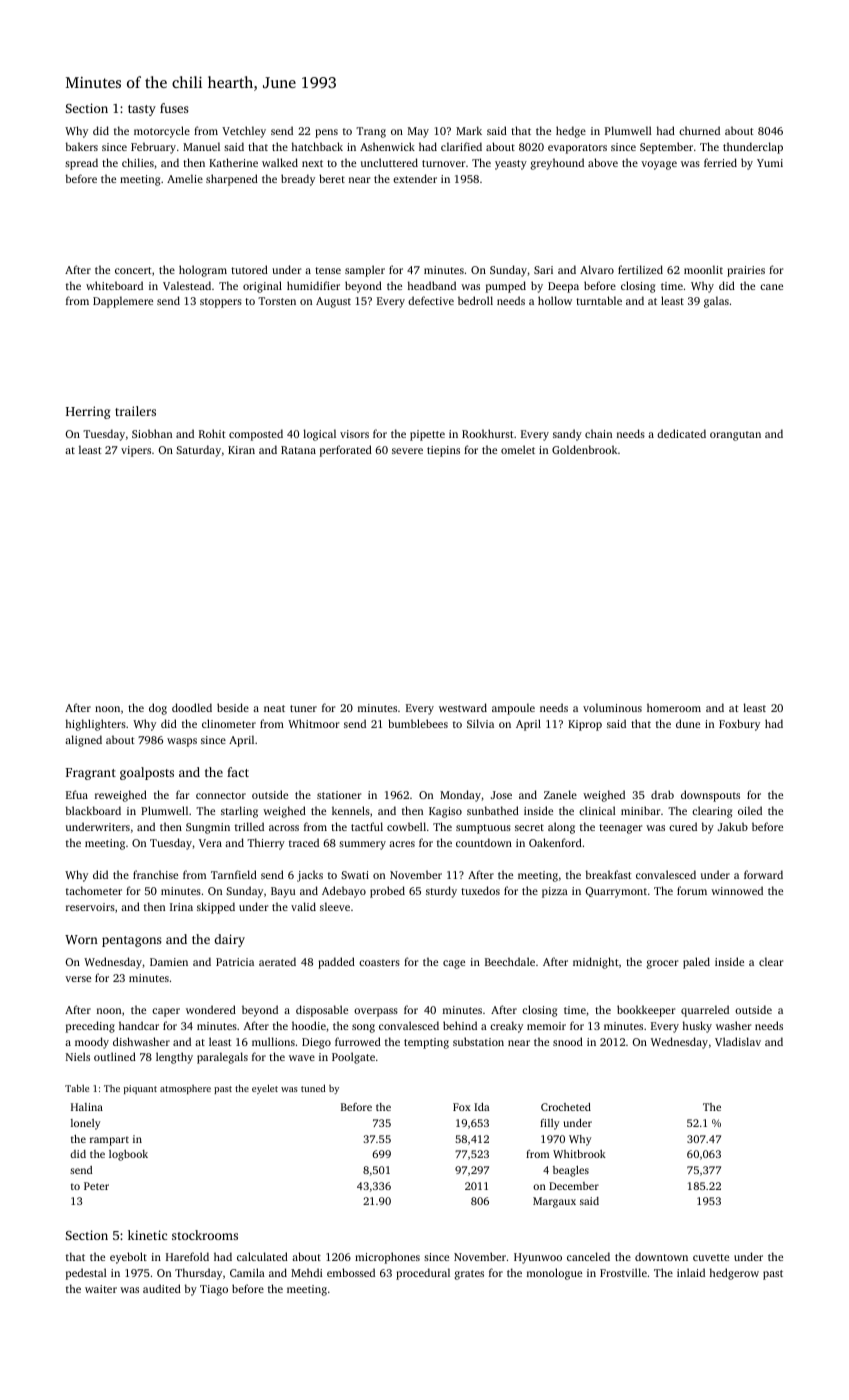  Describe the element at coordinates (696, 963) in the image. I see `paled` at that location.
